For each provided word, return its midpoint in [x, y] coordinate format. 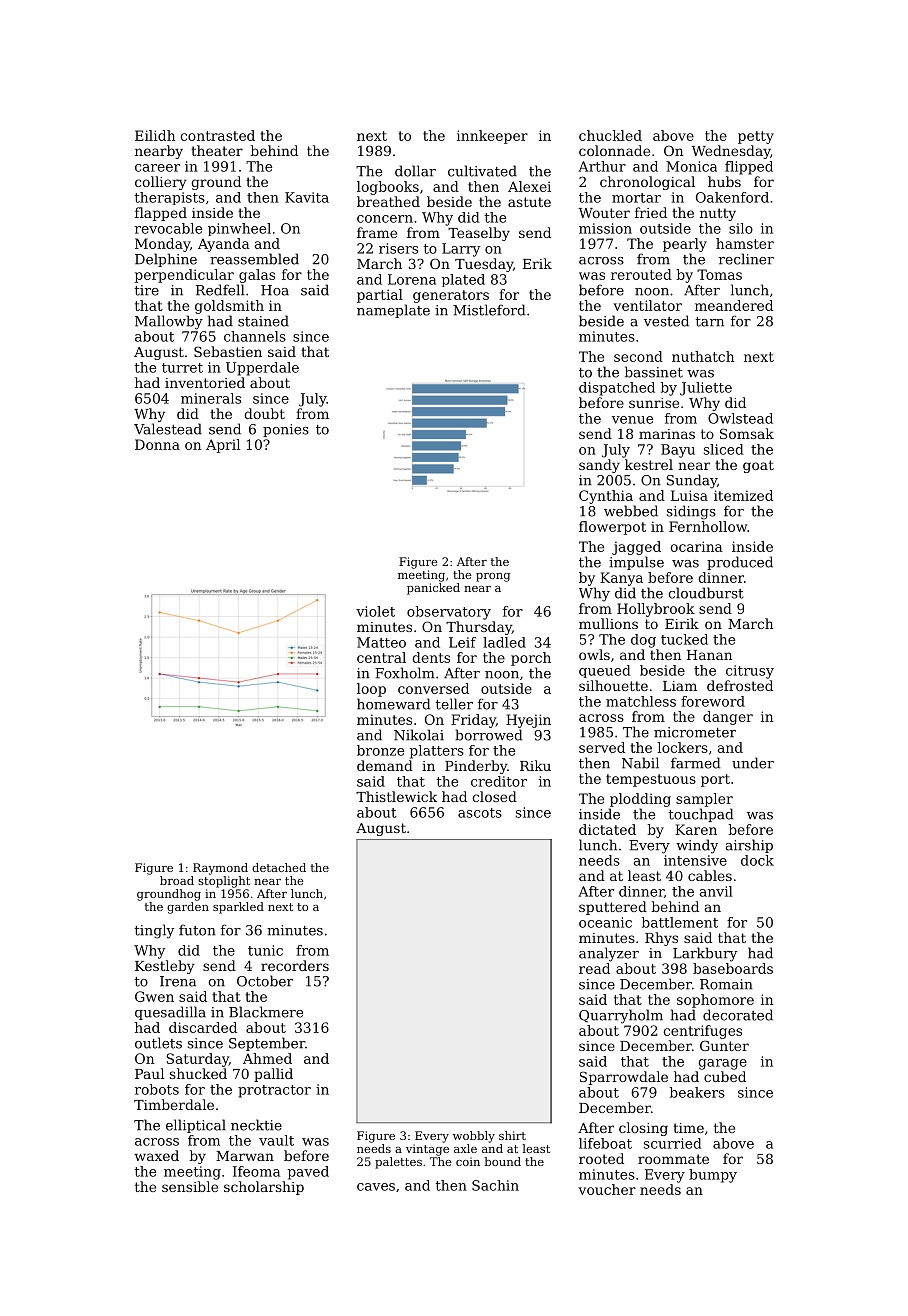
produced [740, 563]
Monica [691, 166]
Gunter [724, 1045]
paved [308, 1173]
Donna [157, 444]
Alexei [529, 186]
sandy [599, 466]
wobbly [474, 1137]
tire [147, 290]
